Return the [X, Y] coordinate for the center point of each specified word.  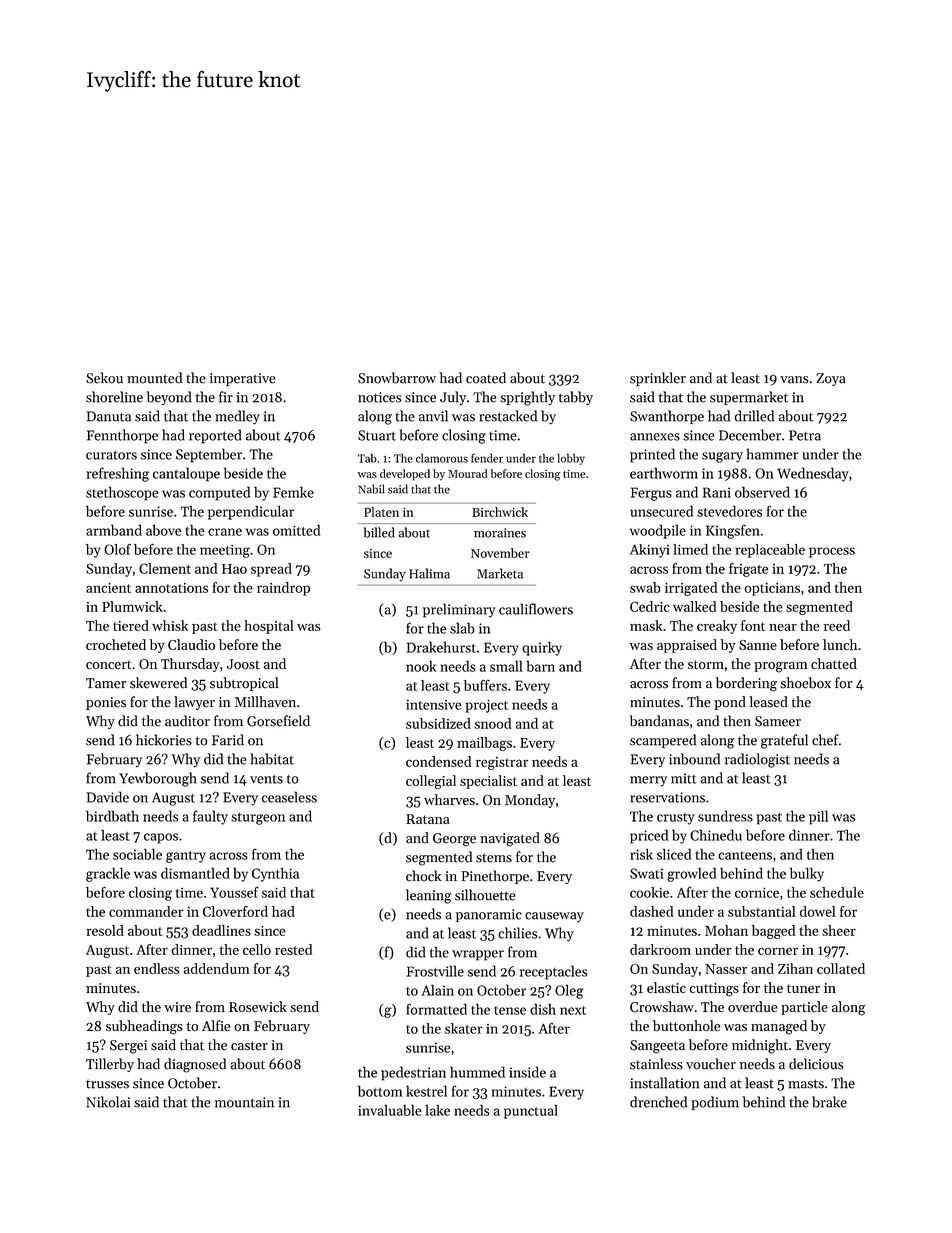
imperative [243, 379]
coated [486, 378]
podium [715, 1103]
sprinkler [658, 379]
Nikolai [108, 1102]
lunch [840, 644]
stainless [656, 1064]
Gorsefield [278, 721]
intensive [434, 705]
